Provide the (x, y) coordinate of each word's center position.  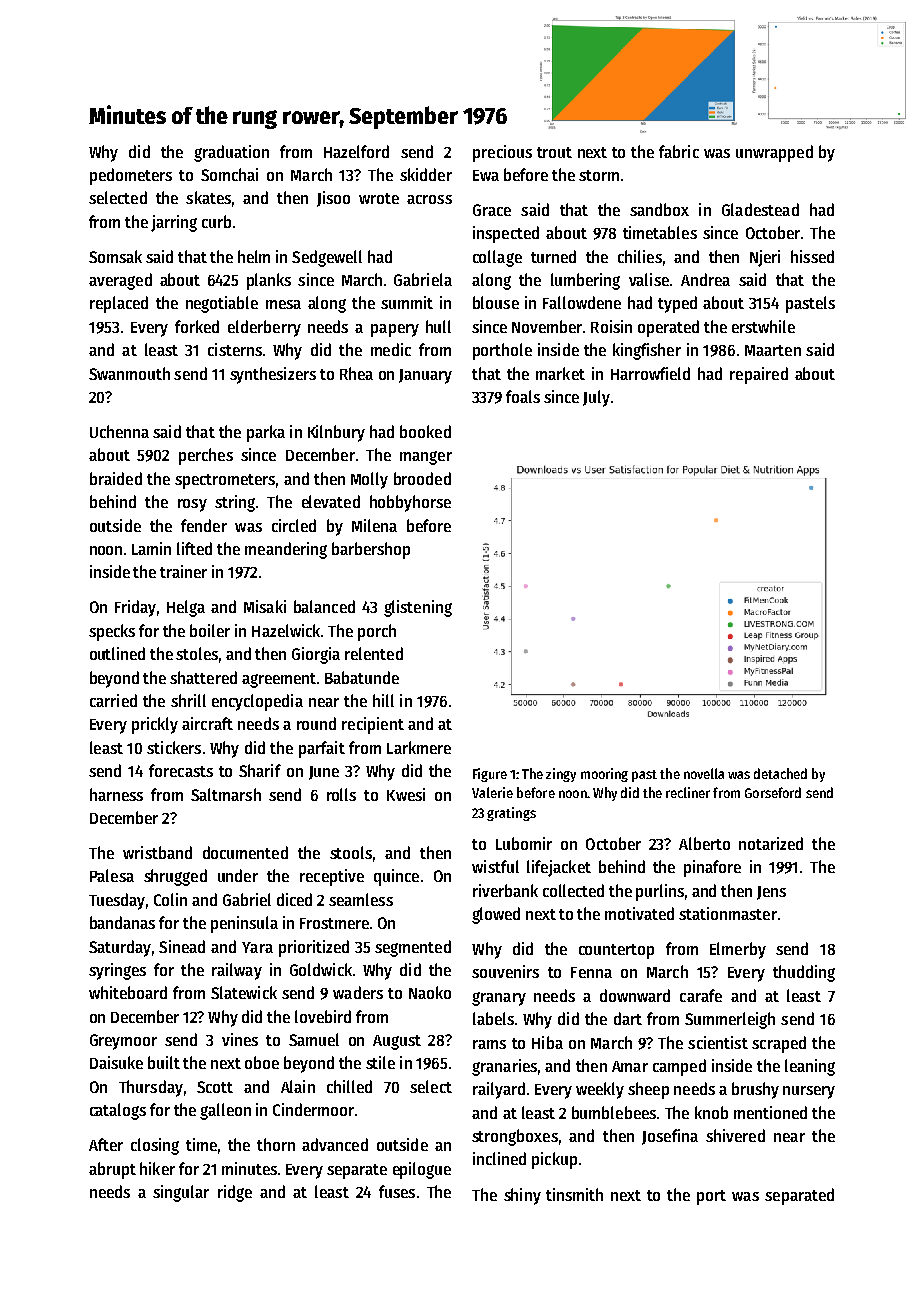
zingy (561, 775)
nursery (809, 1092)
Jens (771, 893)
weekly (600, 1090)
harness (116, 794)
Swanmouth (129, 373)
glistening (418, 608)
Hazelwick (286, 630)
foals (523, 396)
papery (395, 330)
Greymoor (123, 1042)
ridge (235, 1193)
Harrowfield (650, 373)
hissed (812, 256)
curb (216, 221)
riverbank (505, 890)
